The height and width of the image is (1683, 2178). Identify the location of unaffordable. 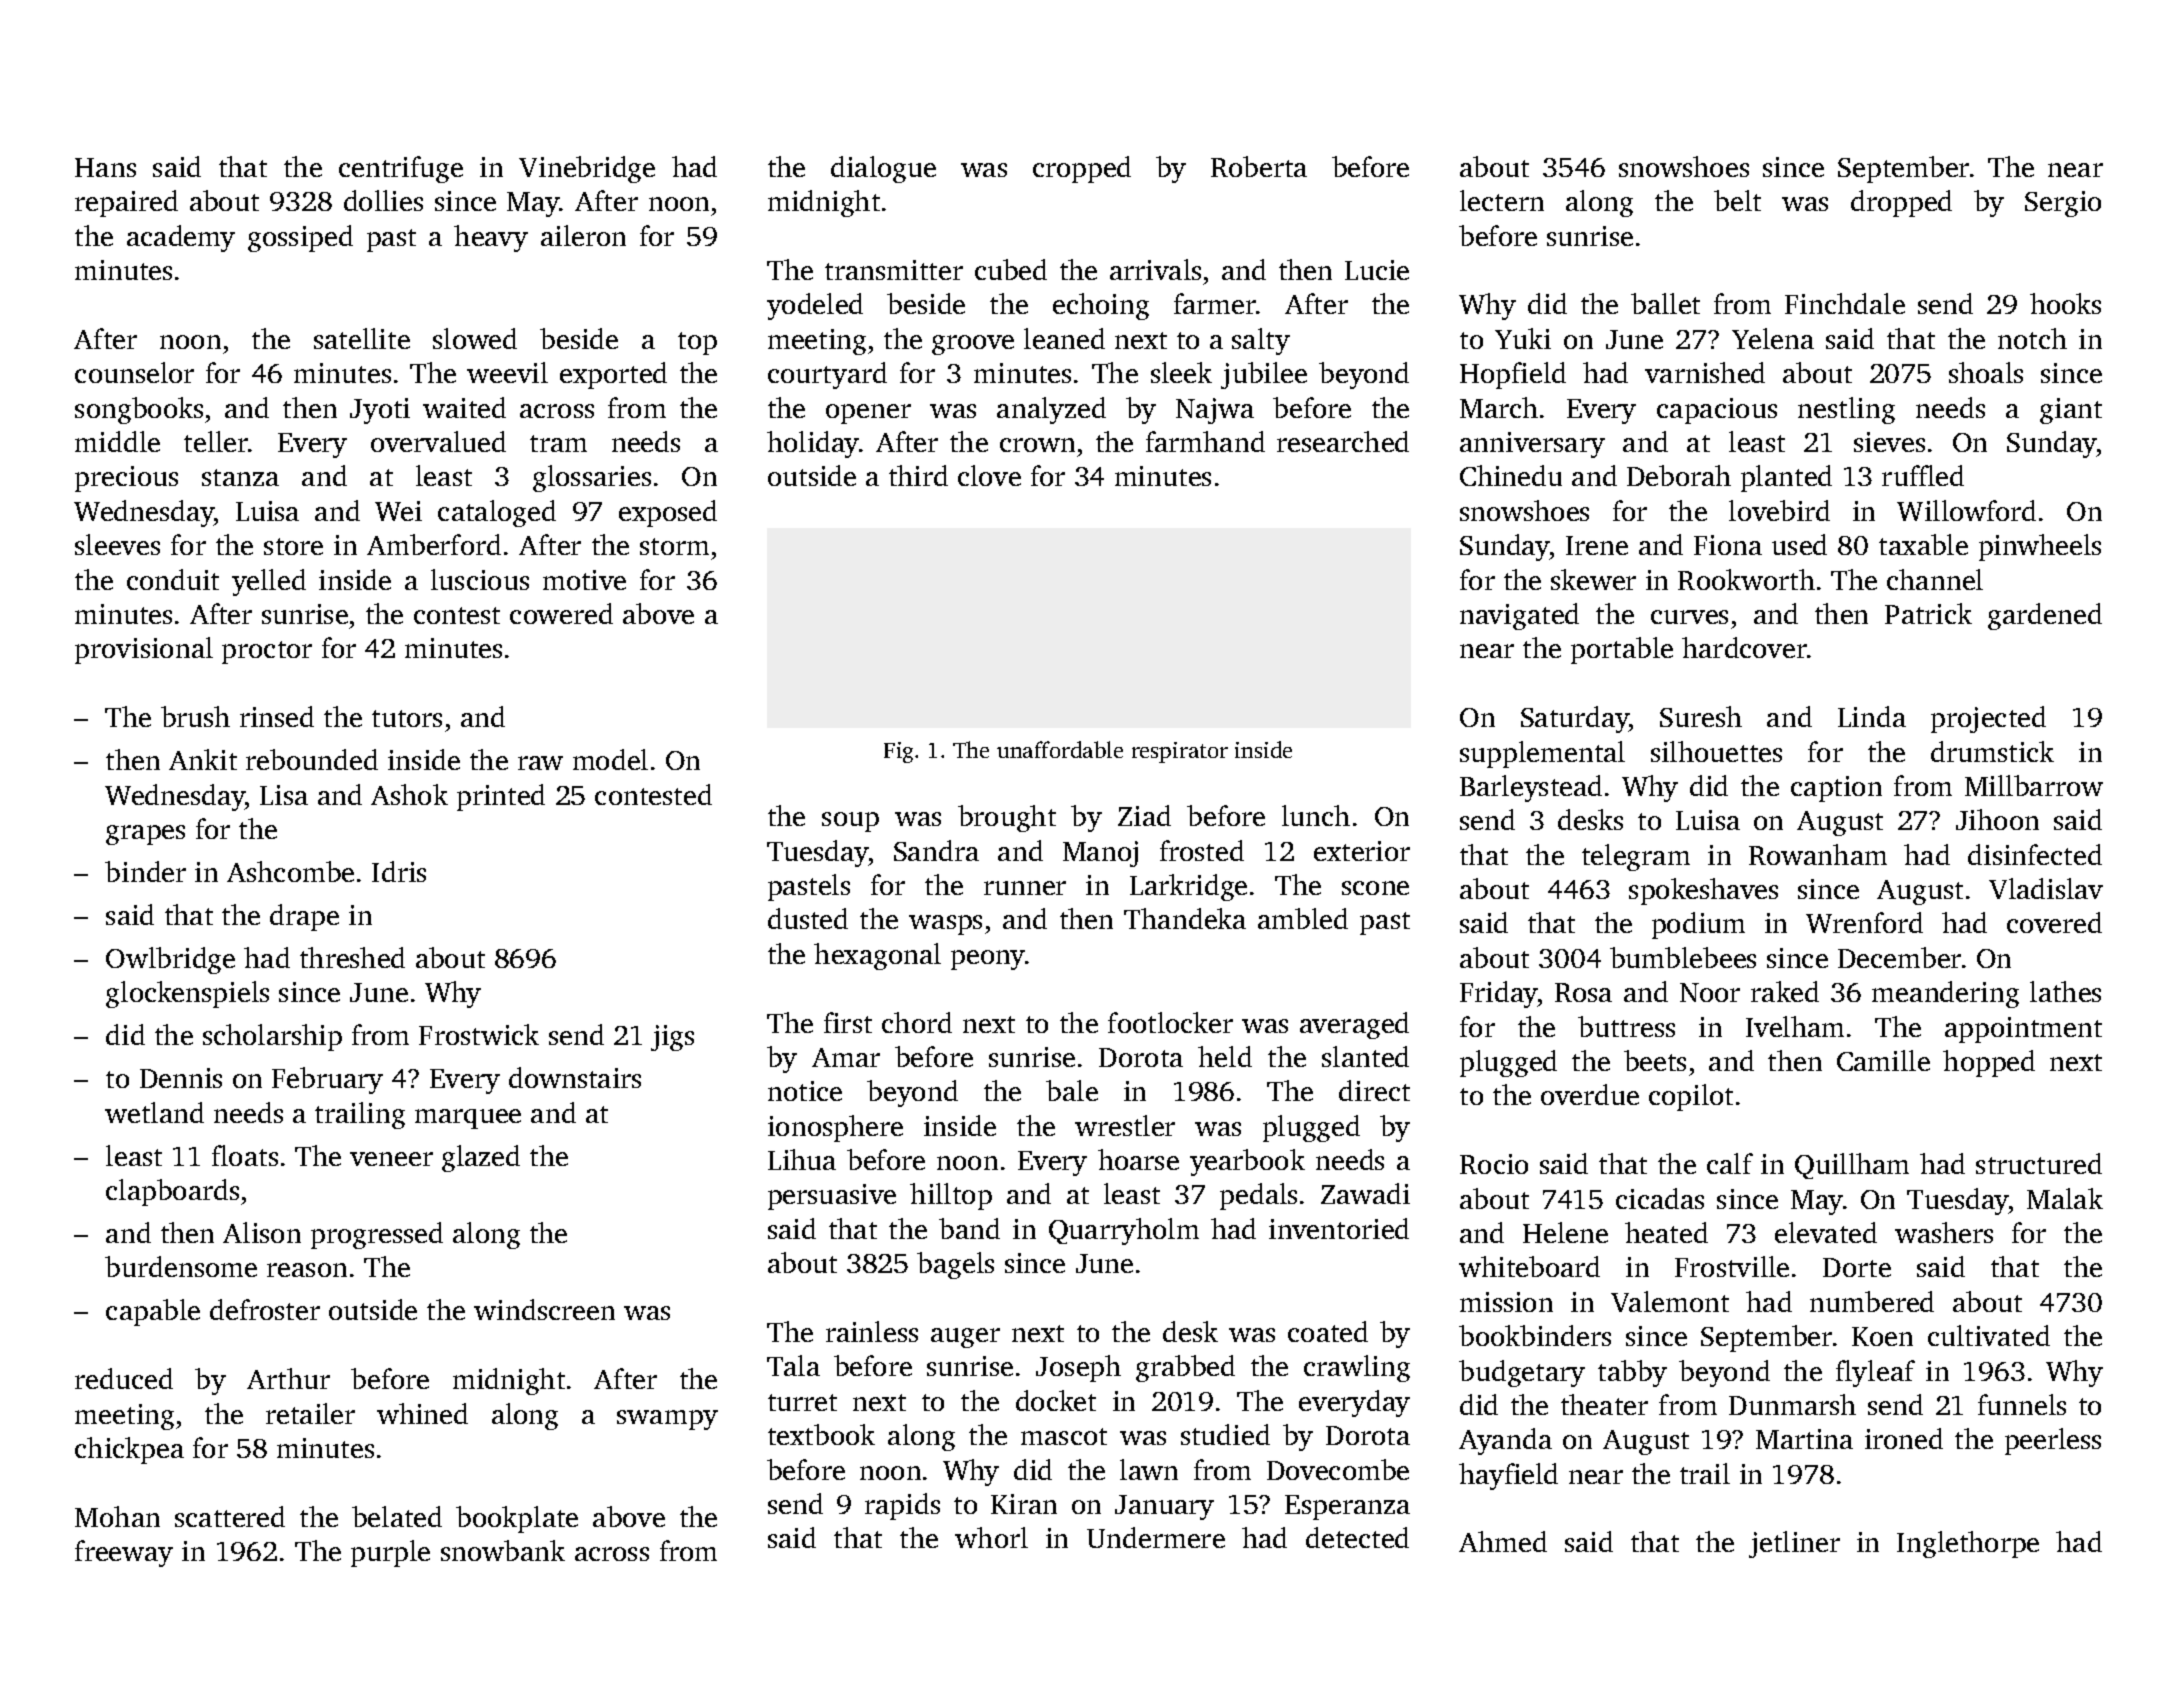
(1060, 749).
